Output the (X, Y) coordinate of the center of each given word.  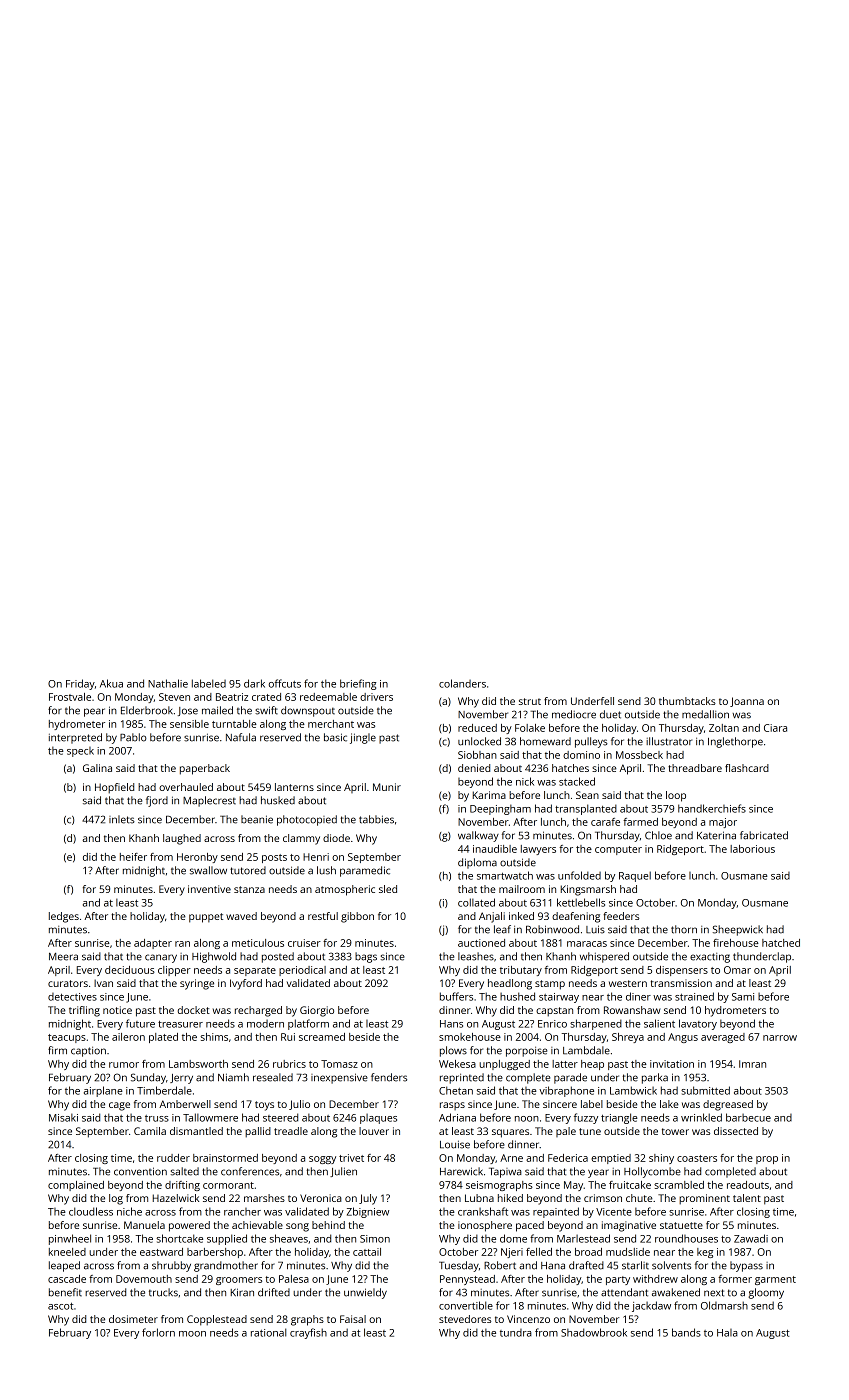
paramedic (365, 871)
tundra (516, 1333)
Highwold (214, 957)
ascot (60, 1306)
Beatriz (232, 697)
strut (530, 701)
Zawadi (751, 1238)
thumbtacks (687, 701)
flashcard (747, 768)
